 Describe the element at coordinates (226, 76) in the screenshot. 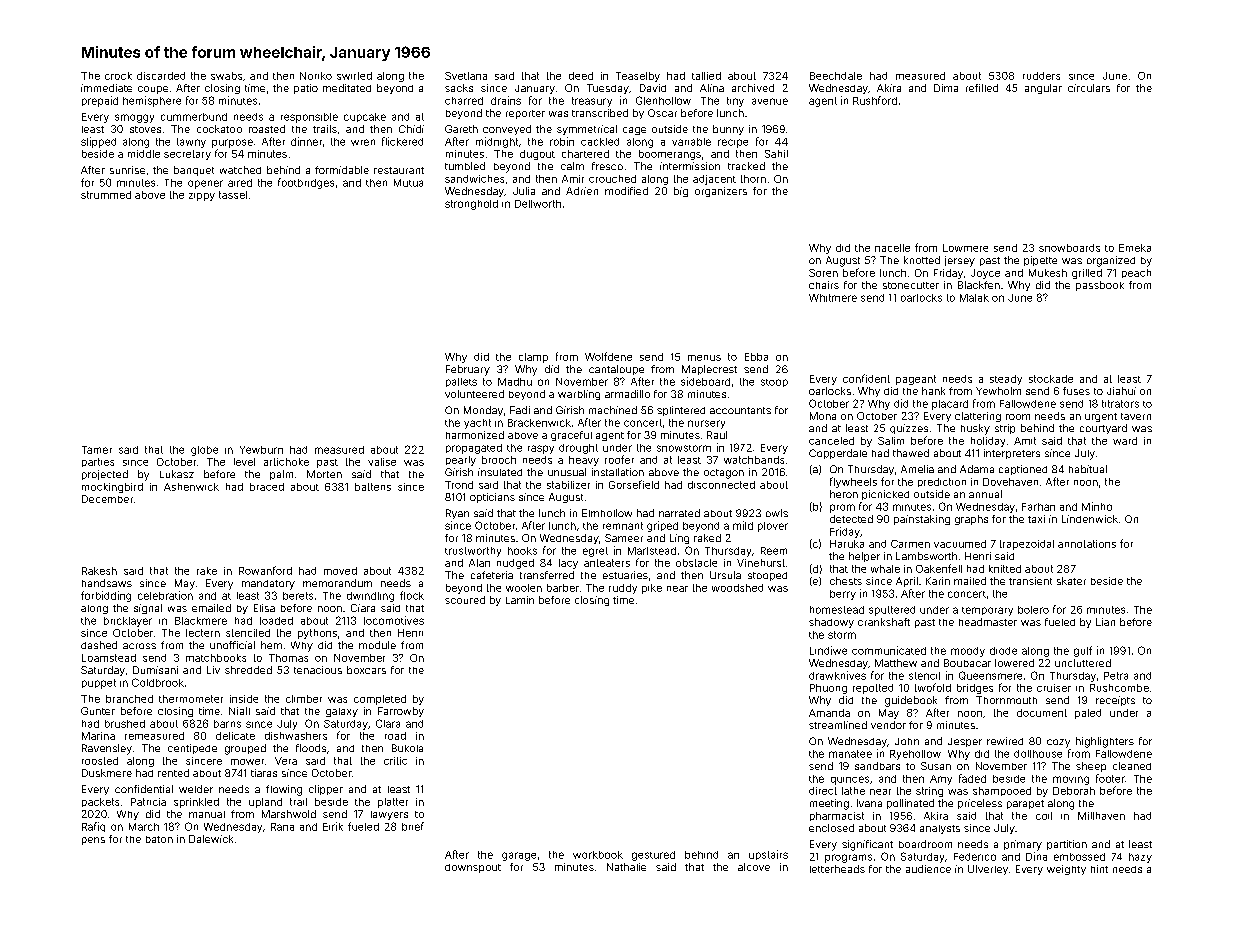

I see `swabs` at that location.
